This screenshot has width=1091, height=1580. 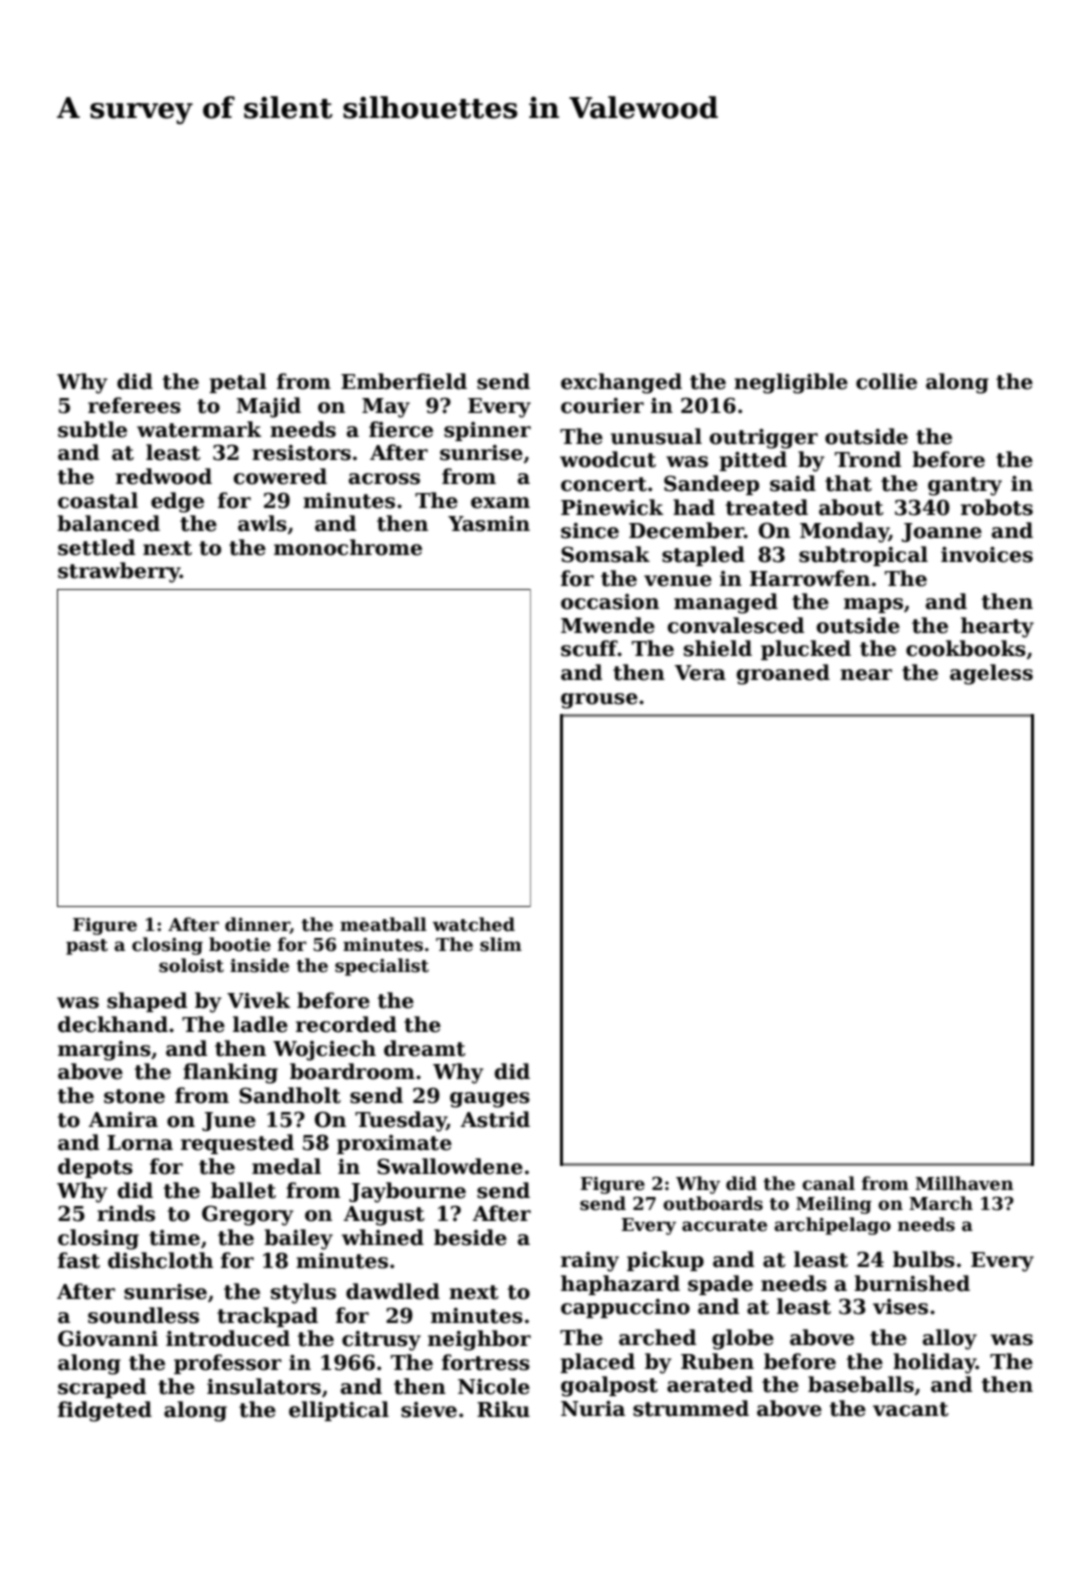 What do you see at coordinates (339, 1411) in the screenshot?
I see `elliptical` at bounding box center [339, 1411].
